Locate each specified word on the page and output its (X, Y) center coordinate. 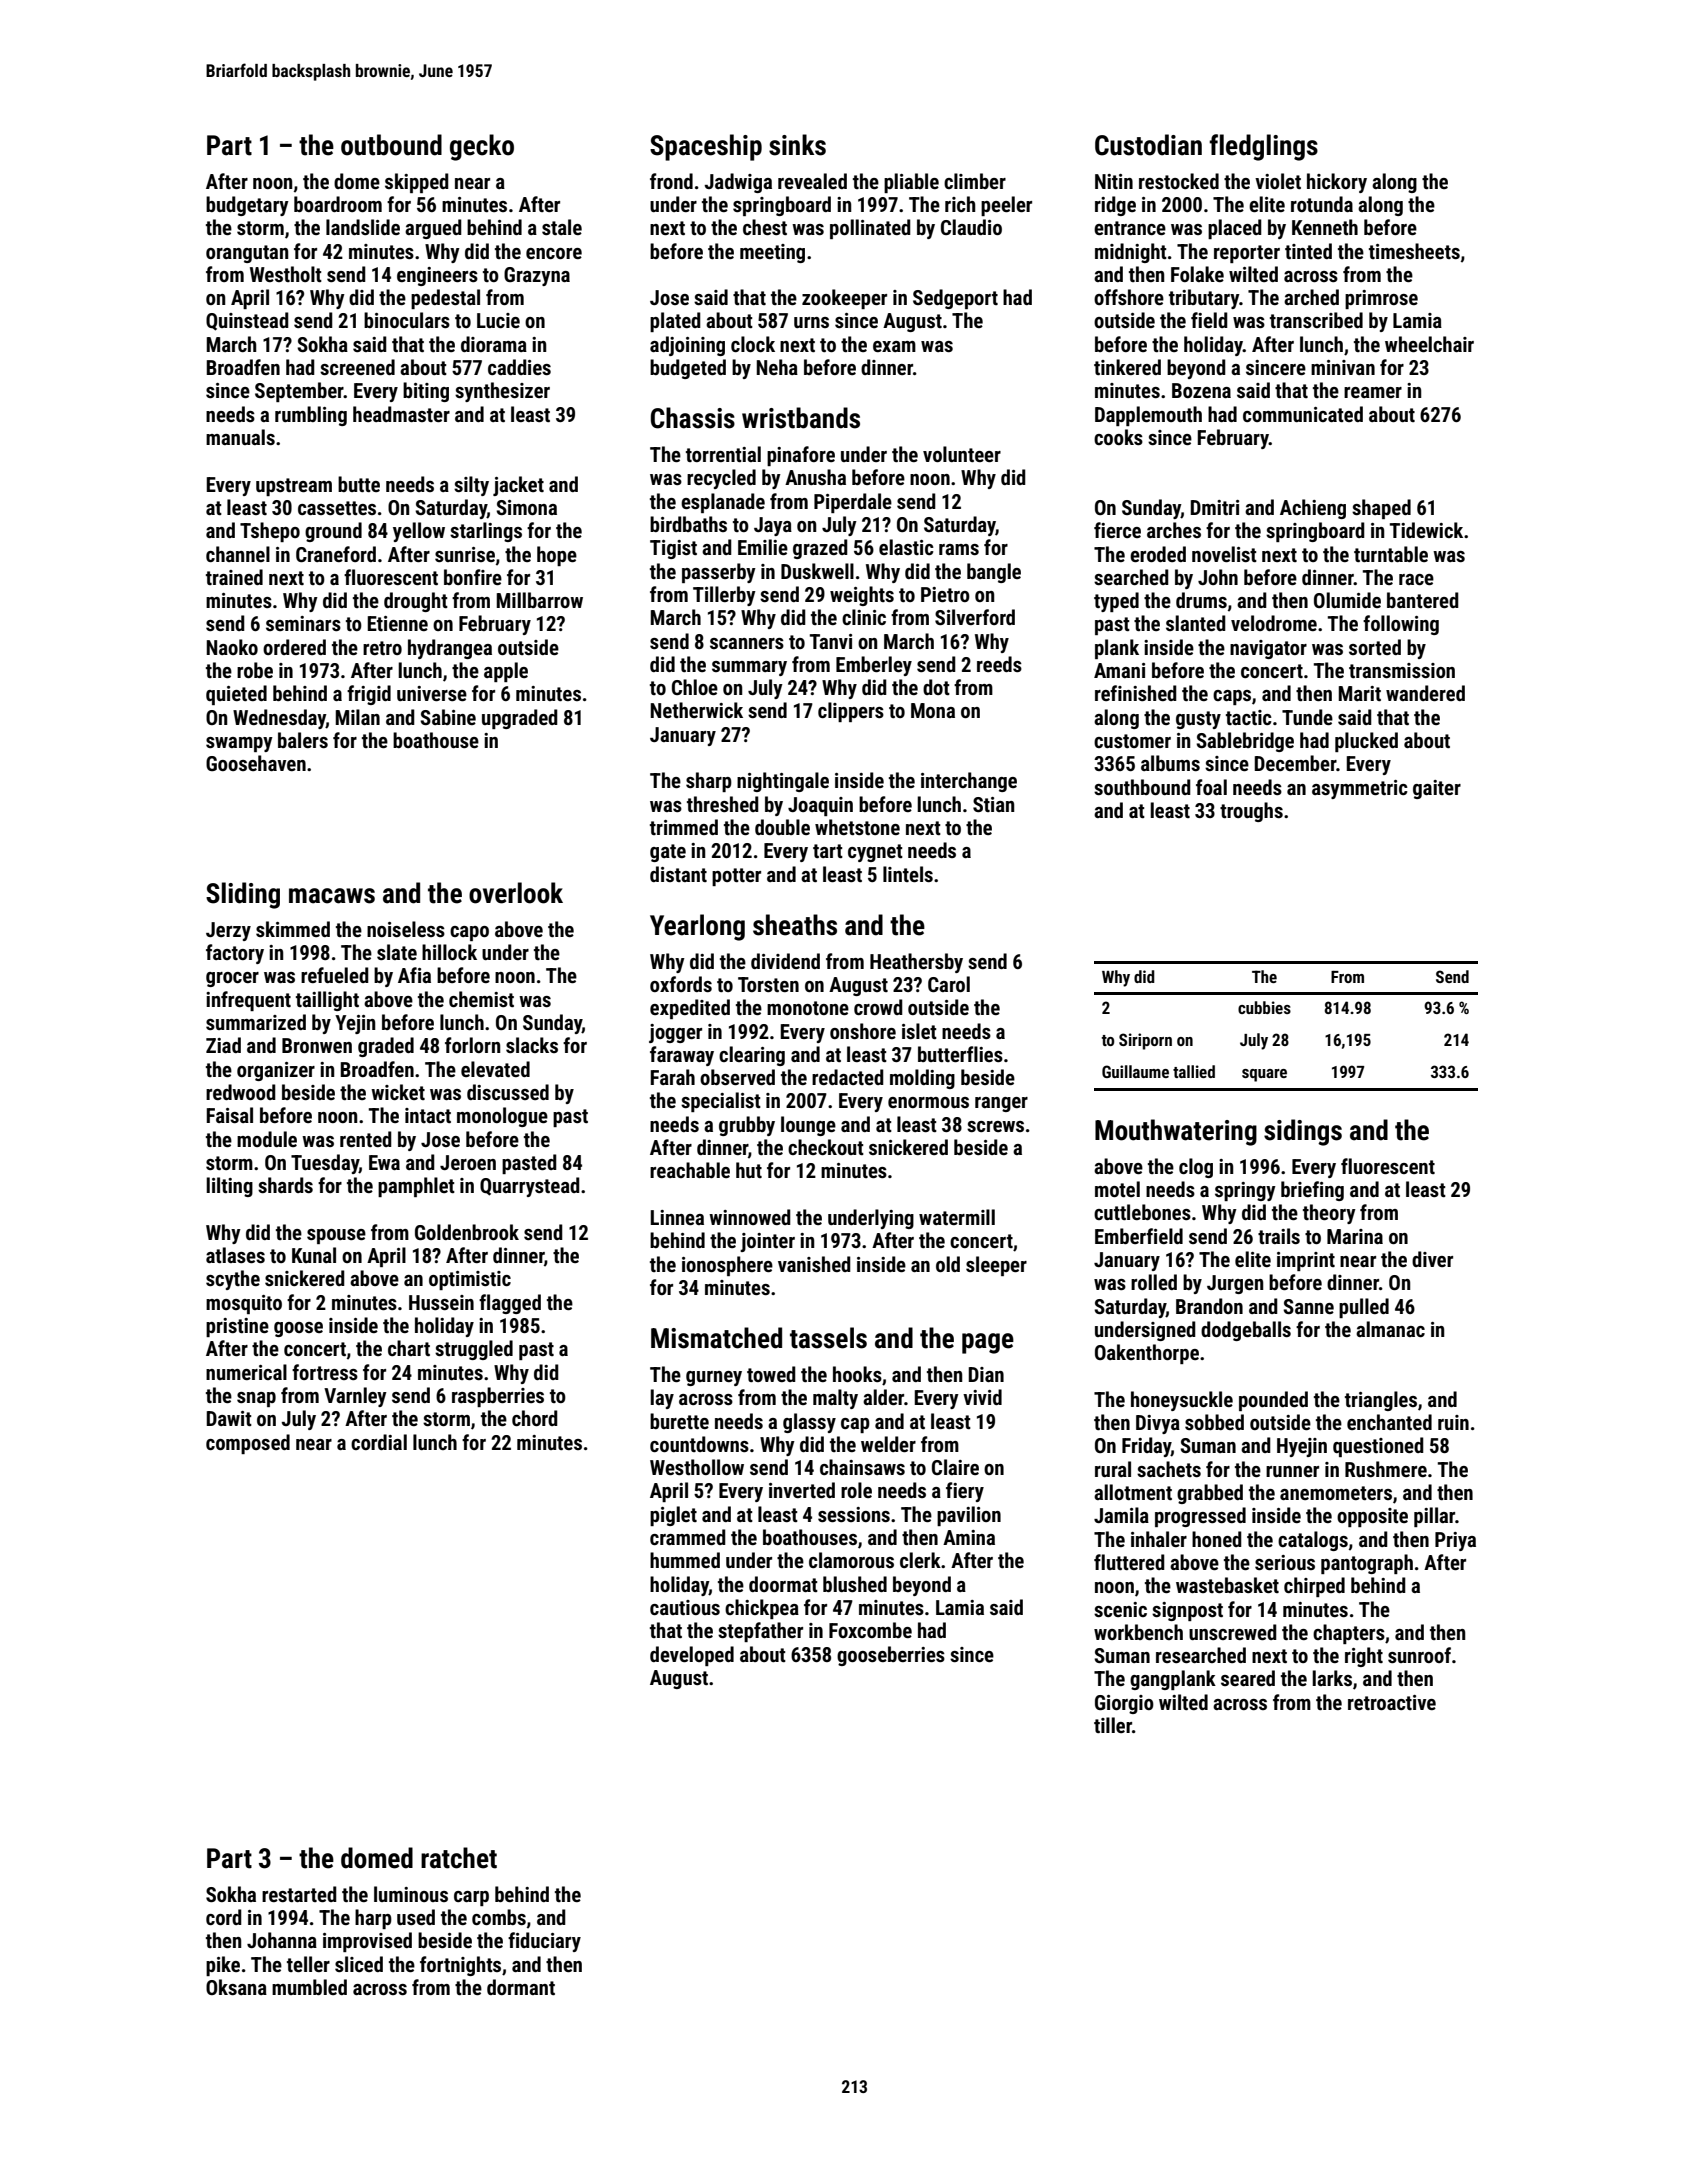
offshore (1129, 297)
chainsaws (862, 1467)
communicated (1303, 414)
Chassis (693, 418)
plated (675, 322)
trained (234, 577)
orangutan (247, 254)
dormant (521, 1987)
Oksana (236, 1987)
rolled (1154, 1282)
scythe (233, 1280)
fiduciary (544, 1942)
